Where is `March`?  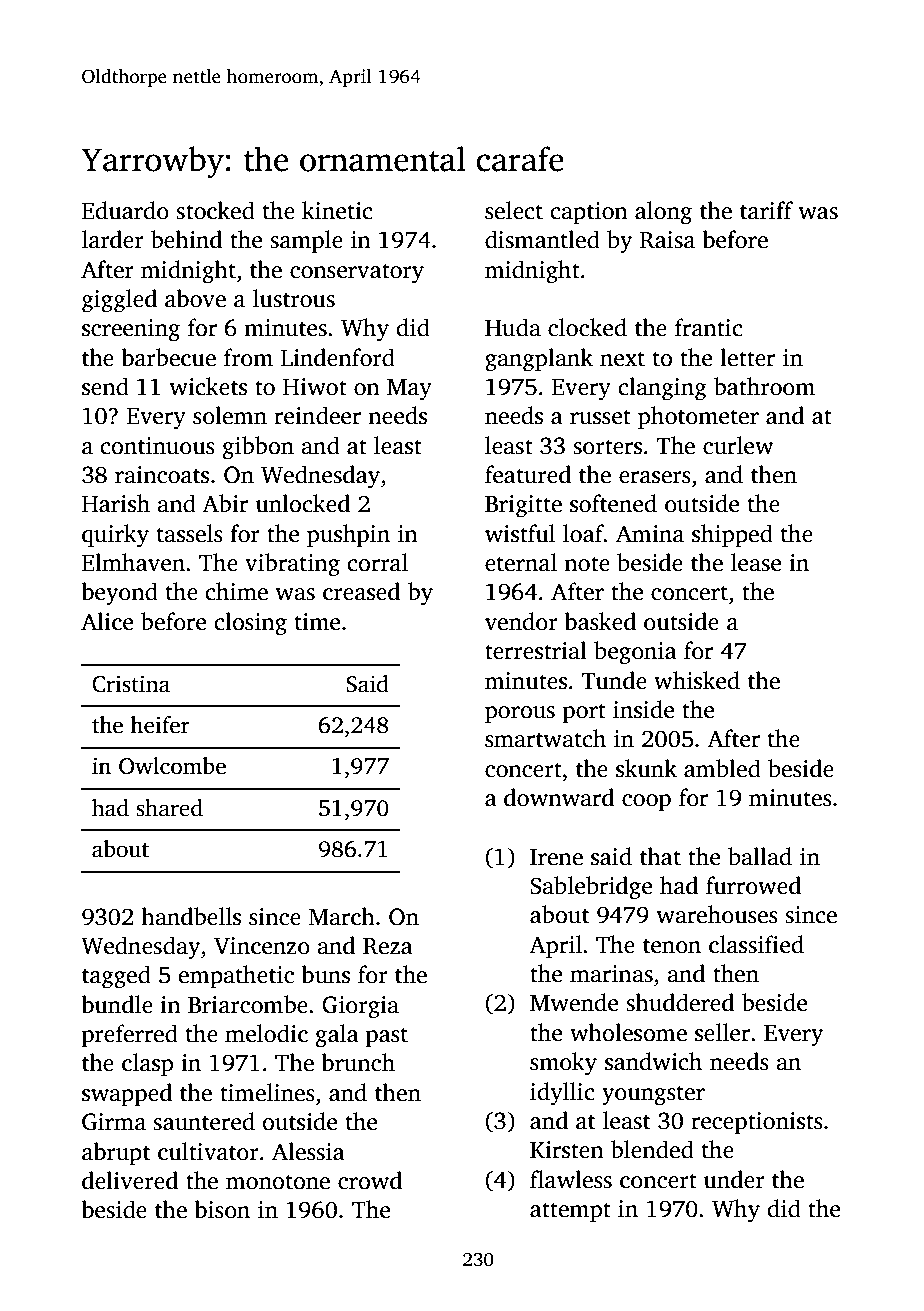 March is located at coordinates (342, 916).
